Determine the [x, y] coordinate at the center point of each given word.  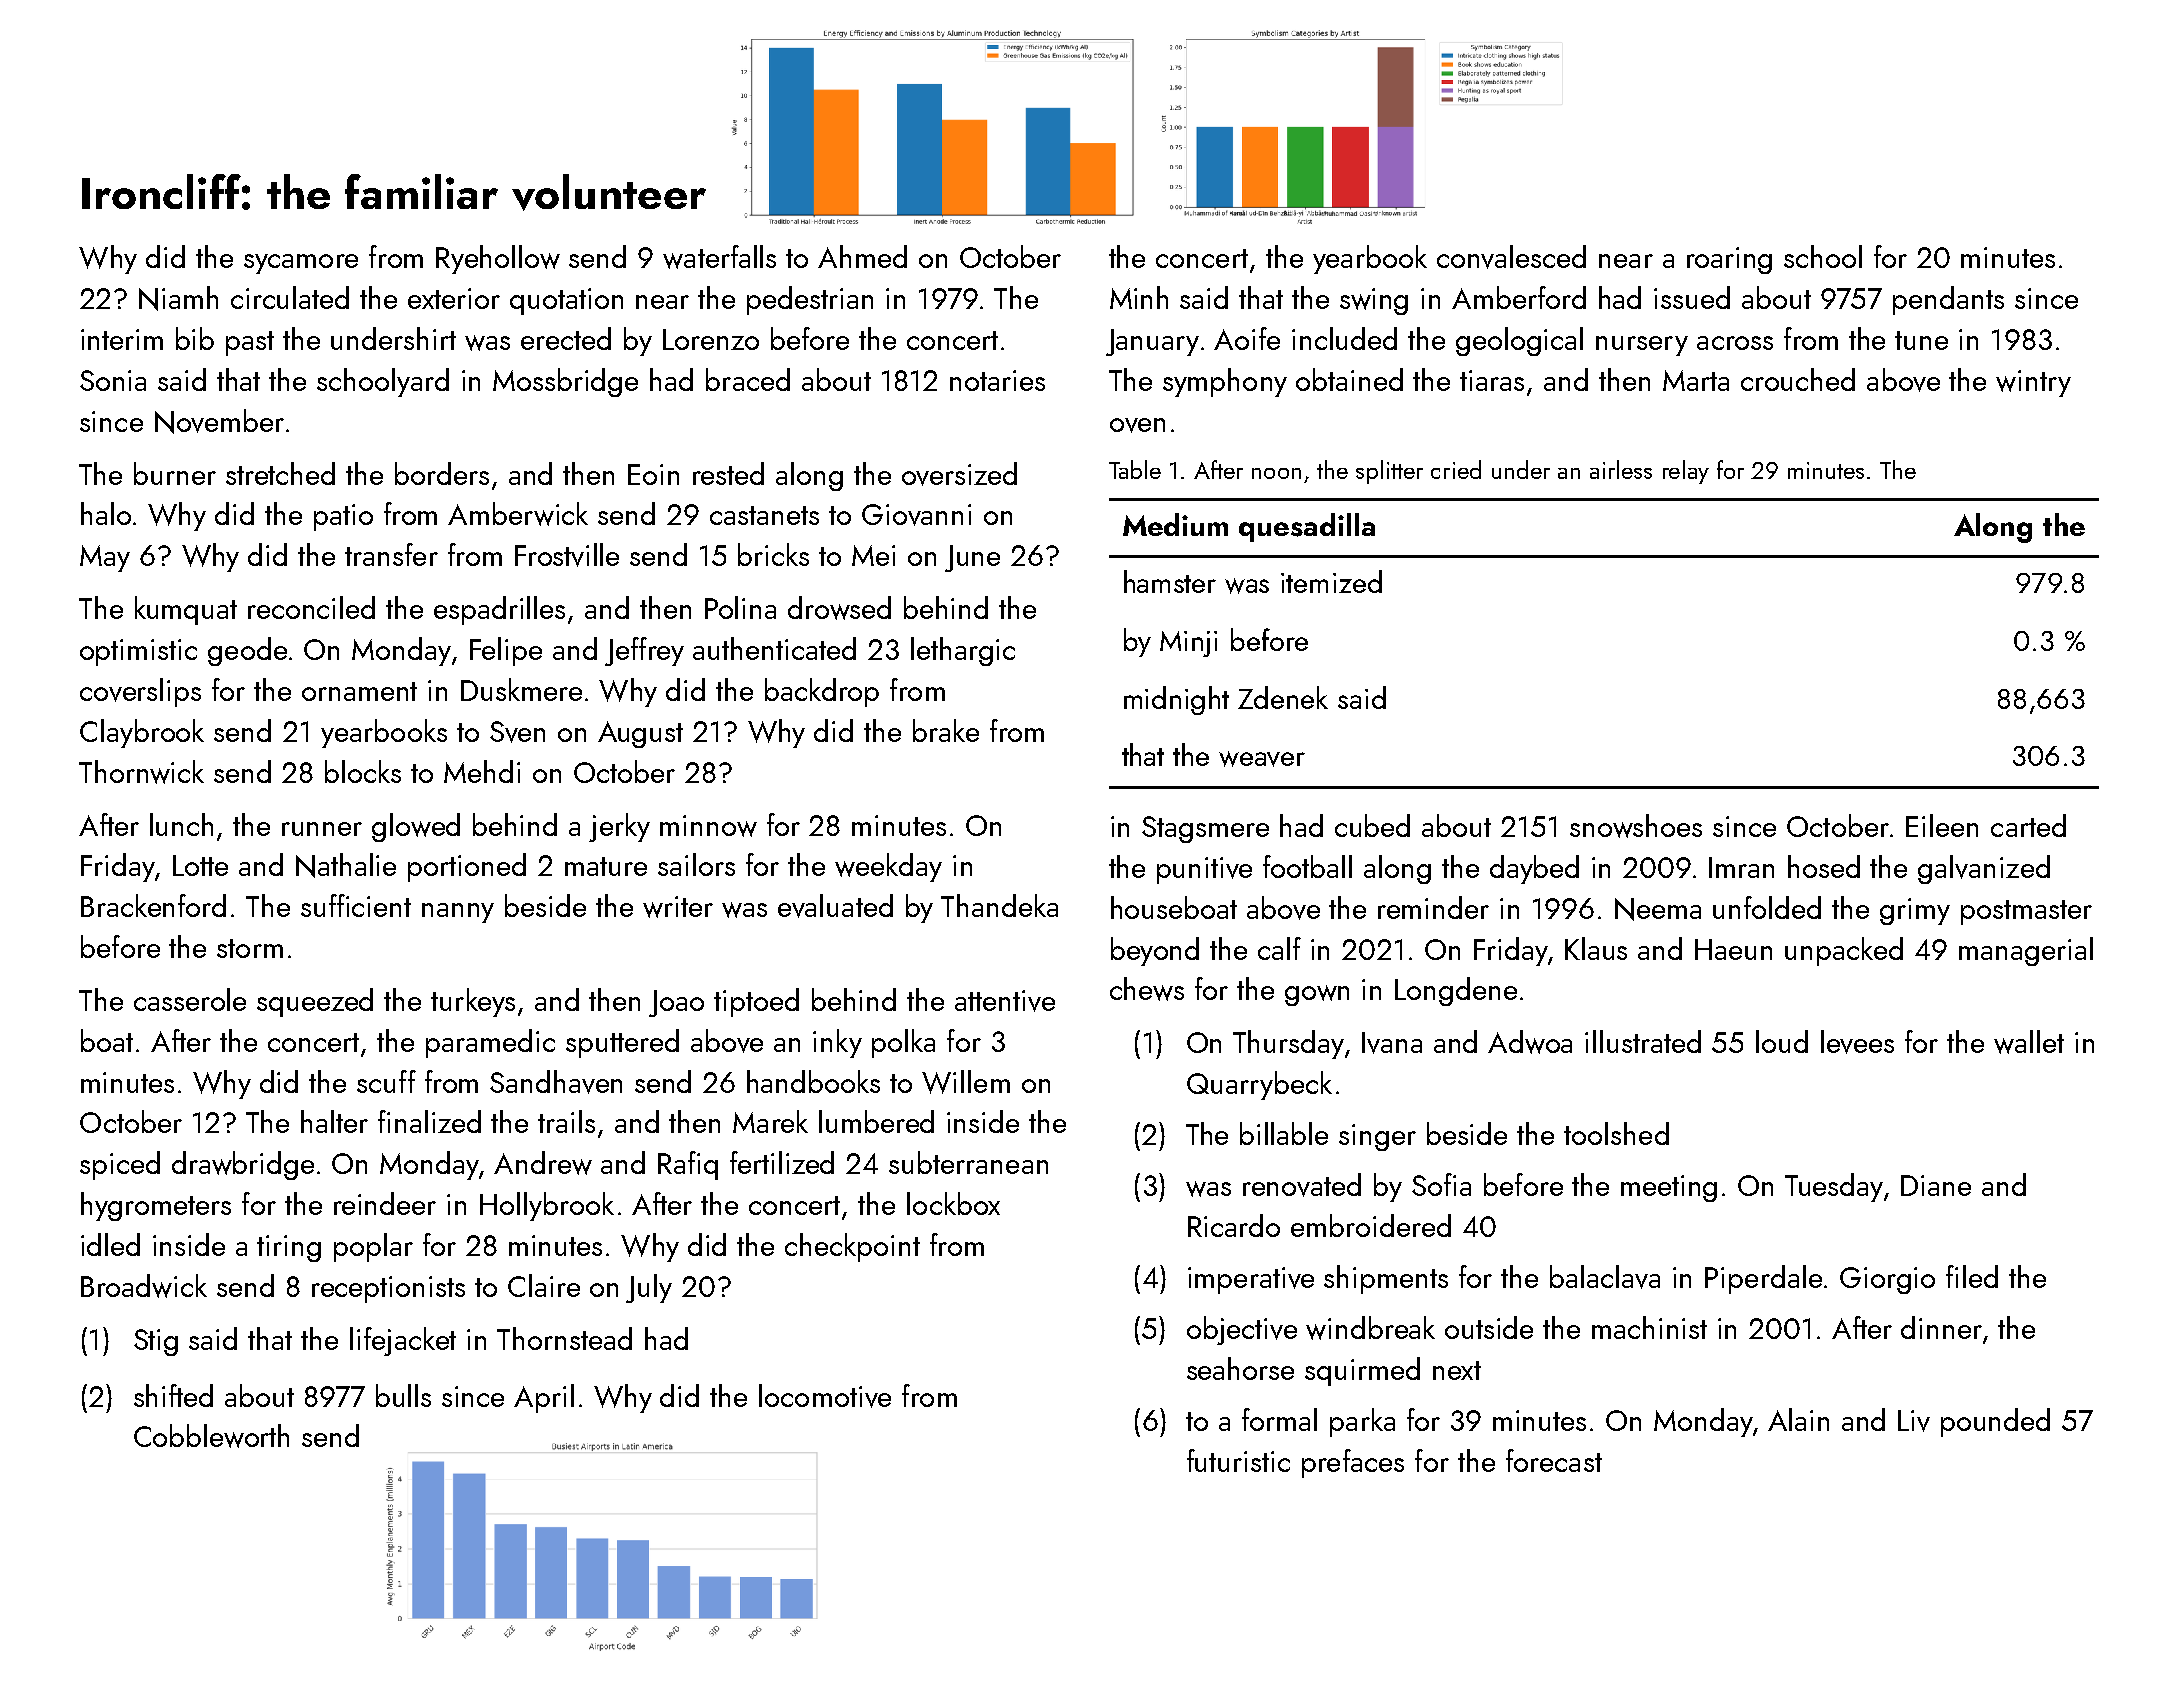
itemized [1331, 581]
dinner [1941, 1327]
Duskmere [521, 689]
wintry [2033, 383]
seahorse [1240, 1368]
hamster [1170, 581]
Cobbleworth [211, 1436]
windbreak [1370, 1328]
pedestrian [810, 300]
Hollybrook [547, 1206]
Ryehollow [498, 259]
